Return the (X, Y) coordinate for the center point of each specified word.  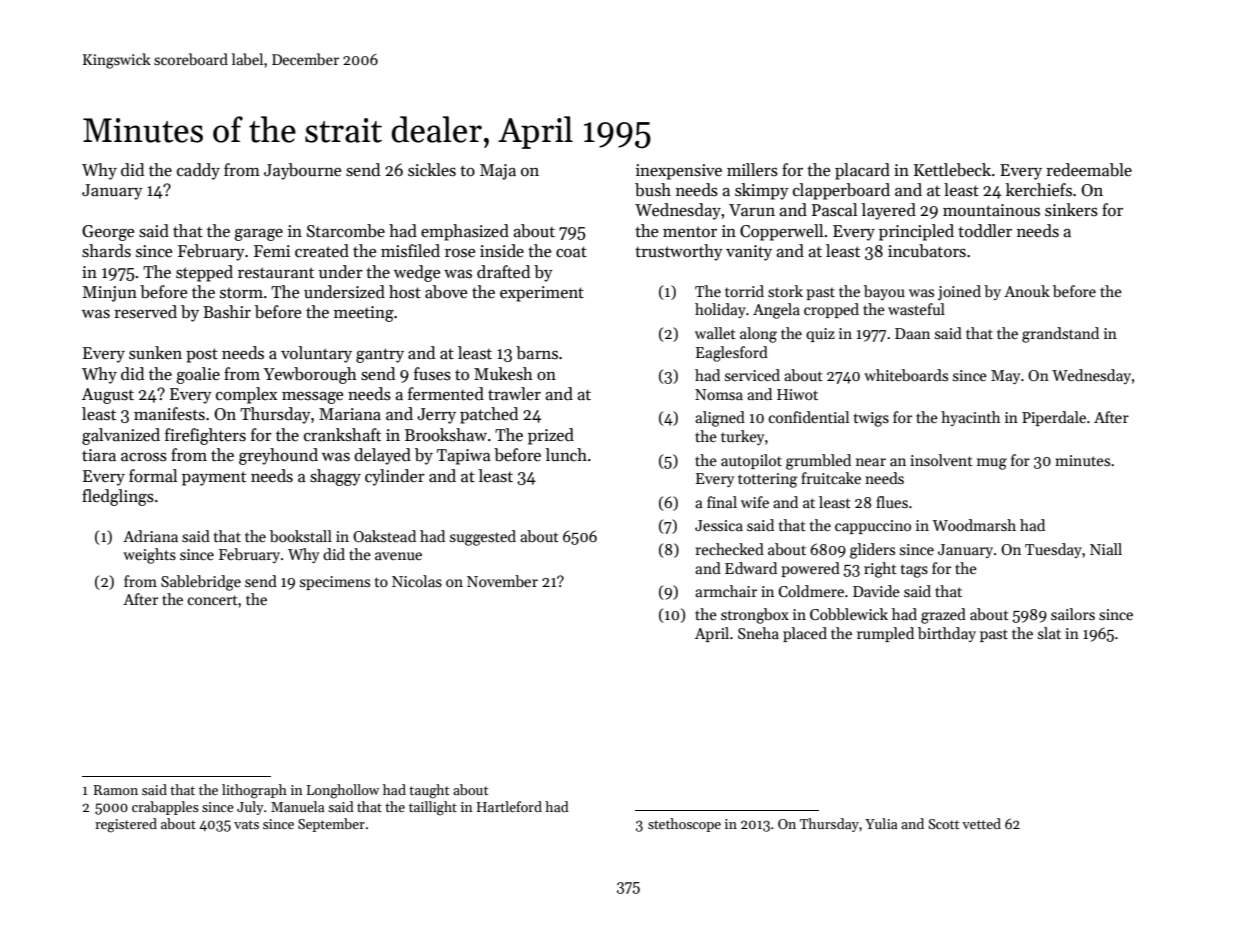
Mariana (350, 414)
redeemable (1089, 170)
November (502, 581)
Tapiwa (464, 457)
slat (1049, 633)
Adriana (150, 536)
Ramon (116, 790)
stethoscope (684, 825)
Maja (498, 172)
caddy (198, 171)
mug (992, 464)
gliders (872, 551)
